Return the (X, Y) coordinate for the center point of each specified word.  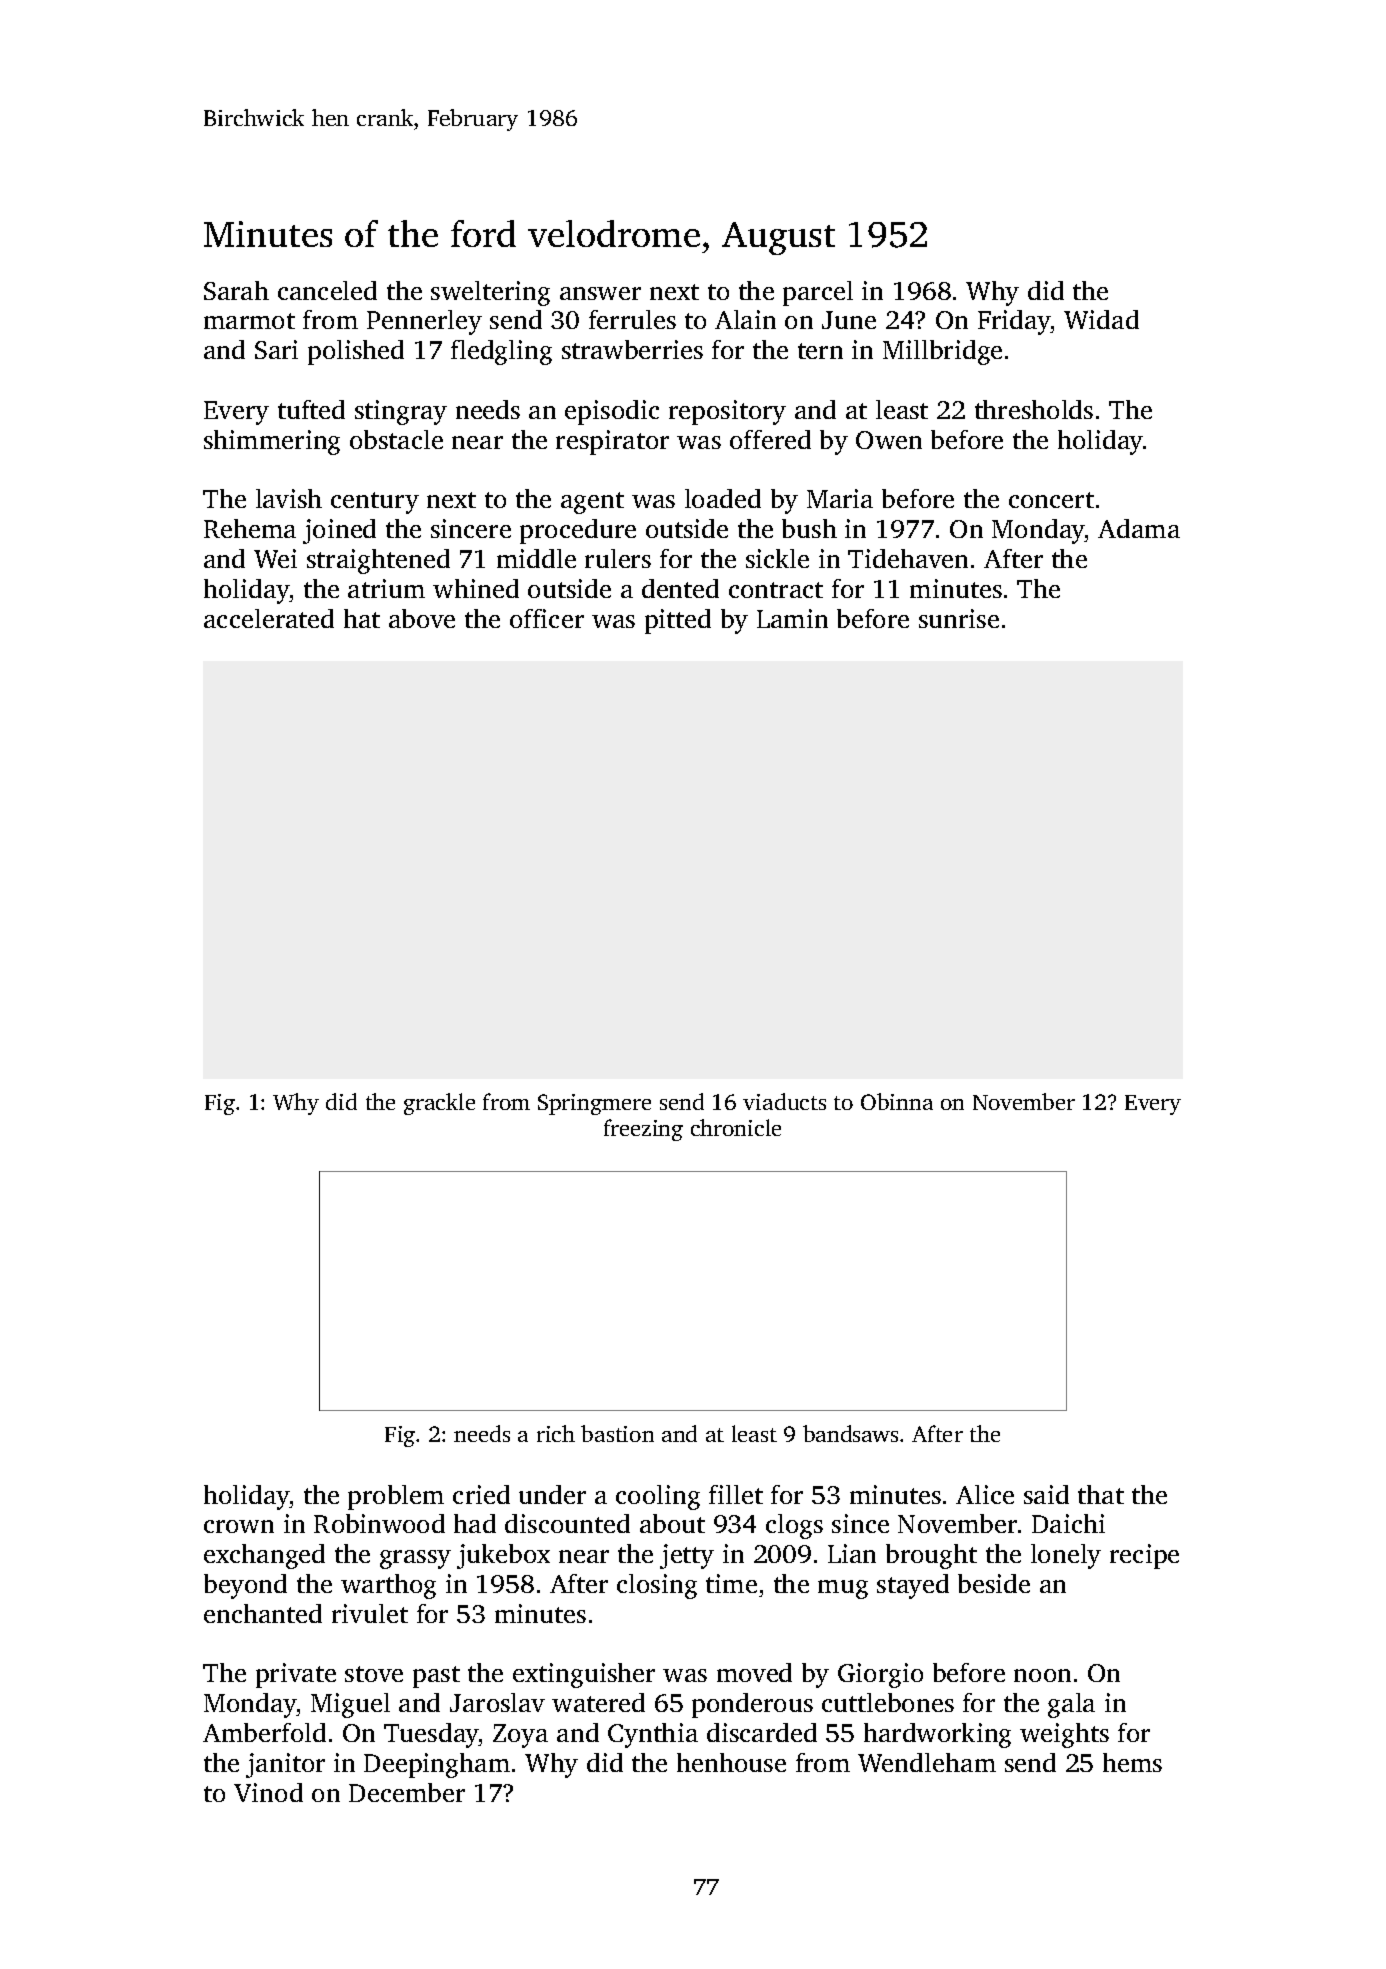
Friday (1014, 322)
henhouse (731, 1762)
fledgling (501, 352)
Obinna (897, 1101)
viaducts (784, 1101)
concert (1051, 500)
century (375, 503)
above (422, 618)
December (407, 1792)
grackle (439, 1104)
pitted (678, 621)
